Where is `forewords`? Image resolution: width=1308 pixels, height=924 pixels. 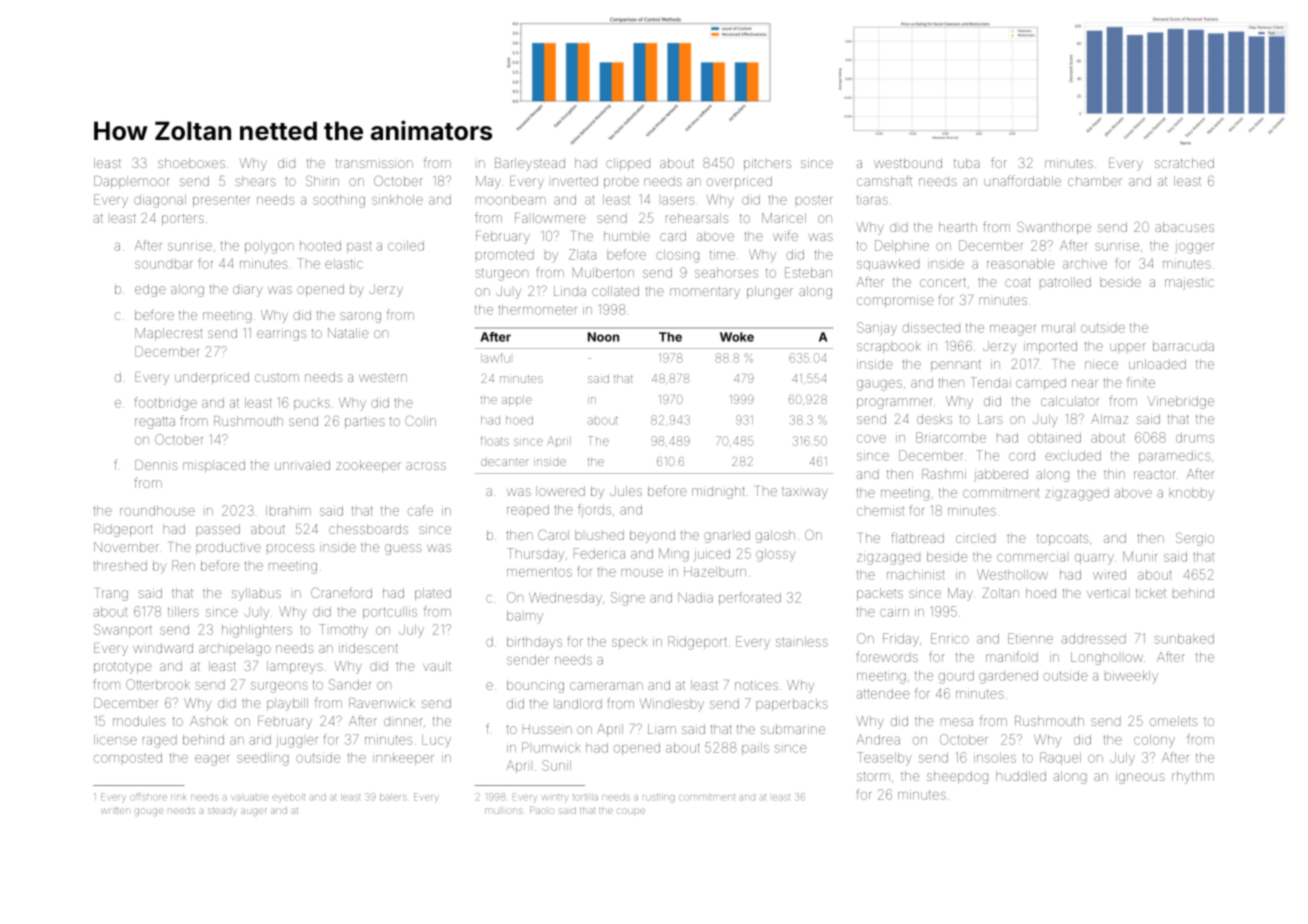
forewords is located at coordinates (887, 656).
